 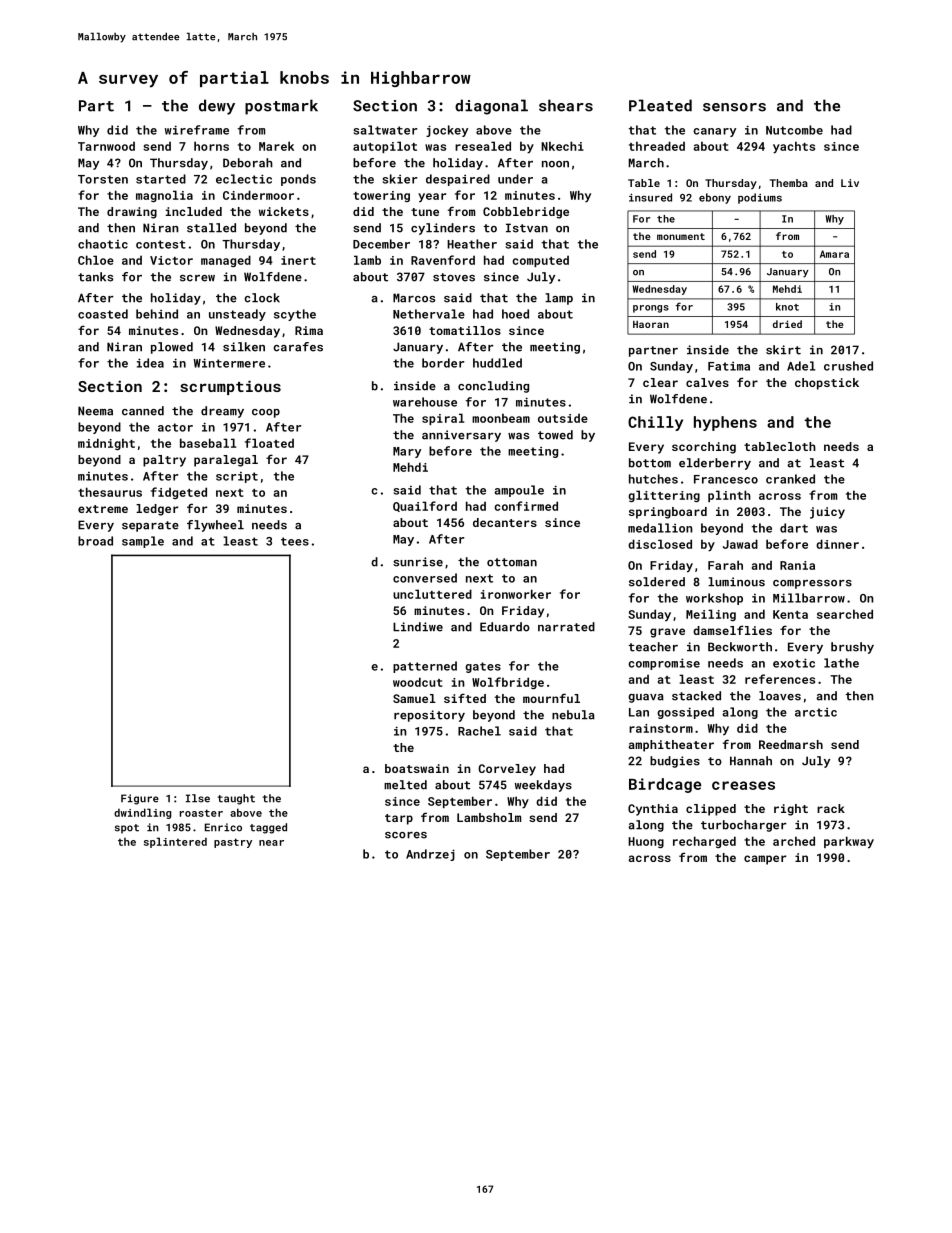 I want to click on insured, so click(x=650, y=197).
